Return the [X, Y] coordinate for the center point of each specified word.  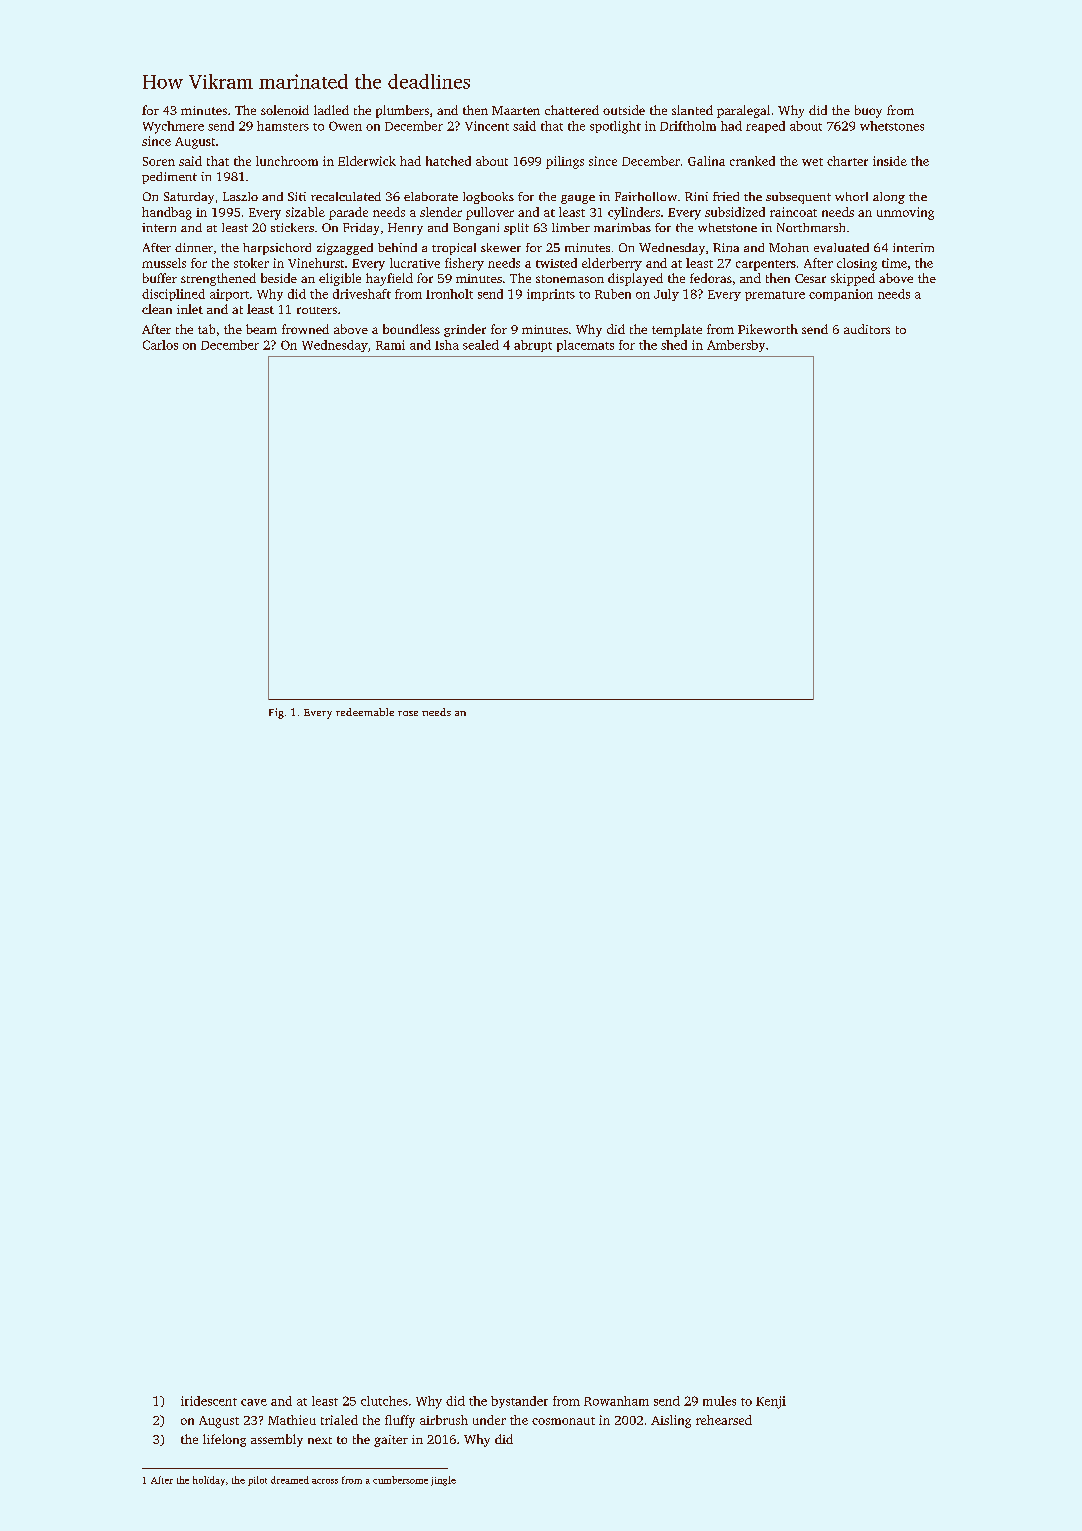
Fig [276, 713]
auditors [867, 329]
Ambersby [736, 346]
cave [254, 1402]
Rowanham [616, 1401]
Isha [447, 345]
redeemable [365, 712]
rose [408, 713]
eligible [340, 279]
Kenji [771, 1402]
